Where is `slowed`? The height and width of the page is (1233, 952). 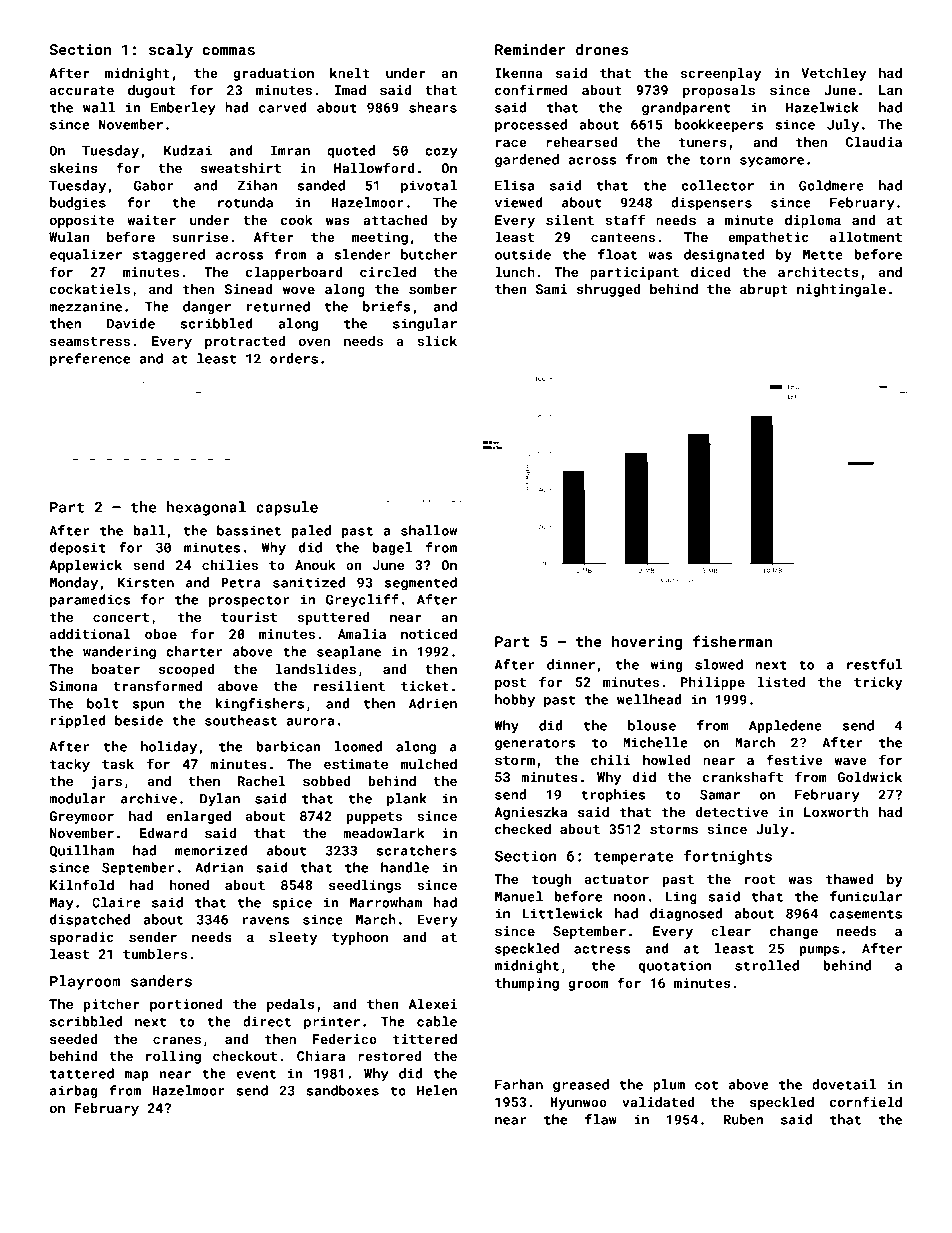 slowed is located at coordinates (719, 664).
